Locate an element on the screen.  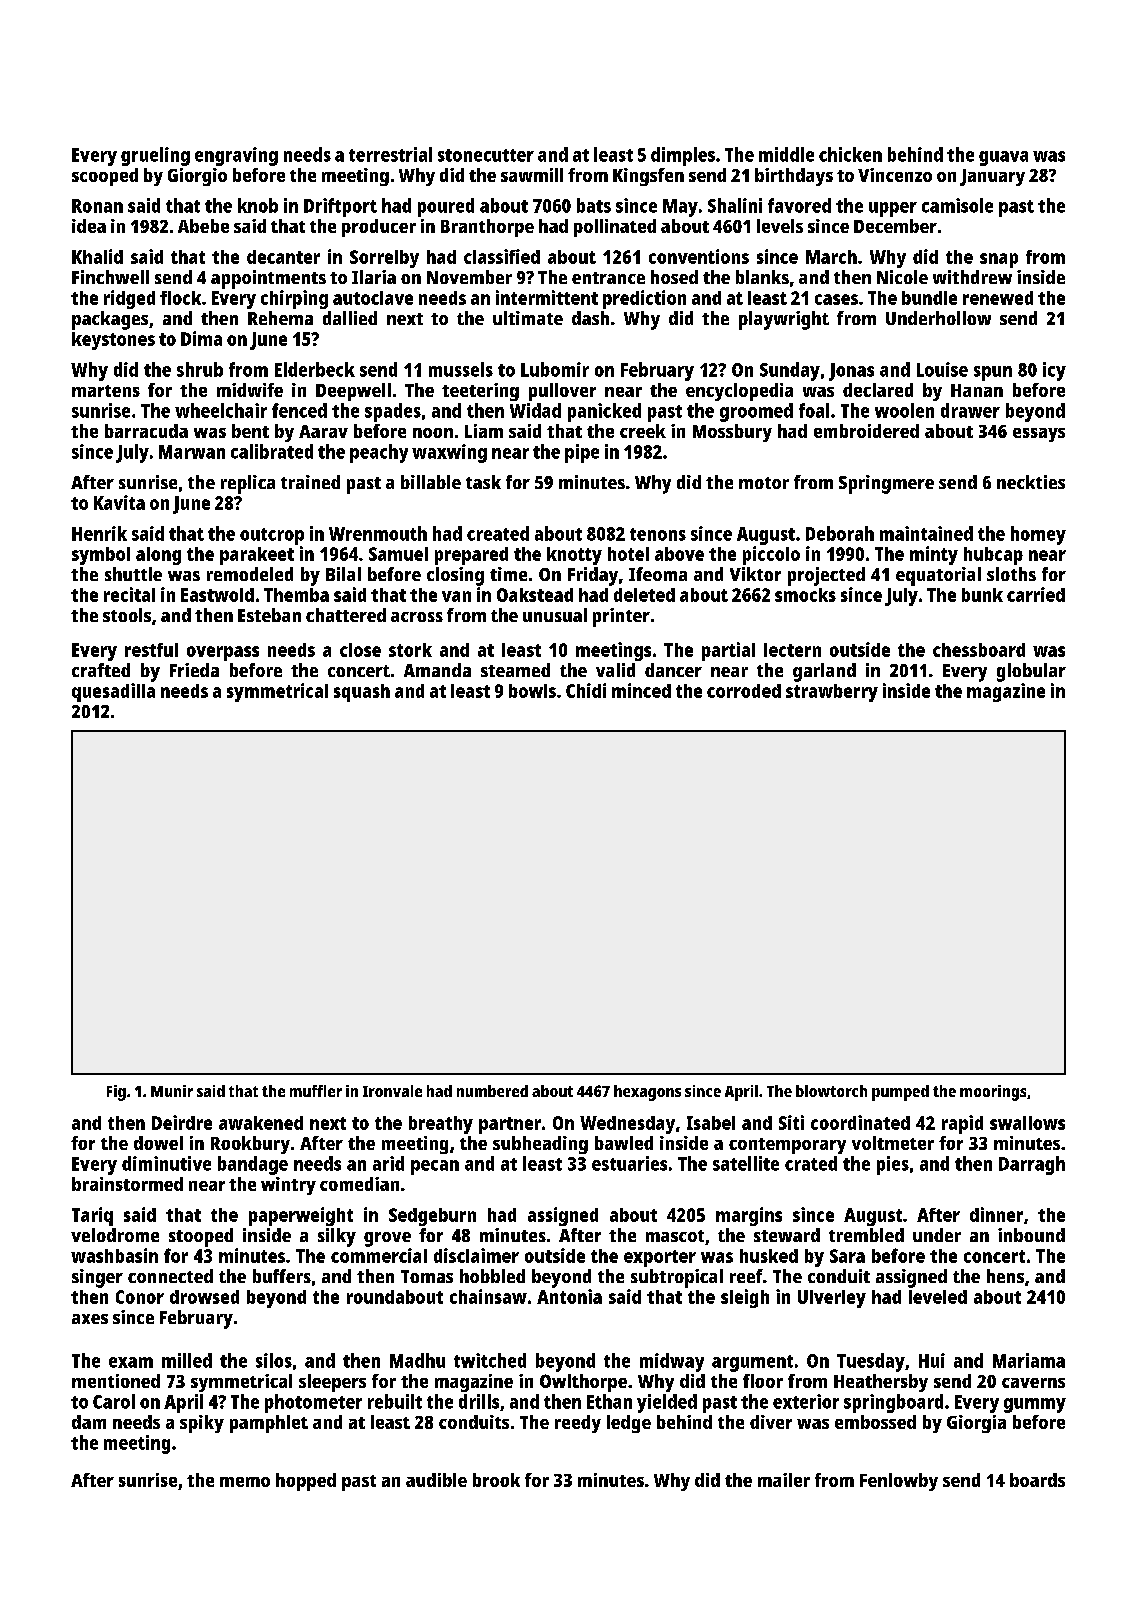
silky is located at coordinates (337, 1237).
